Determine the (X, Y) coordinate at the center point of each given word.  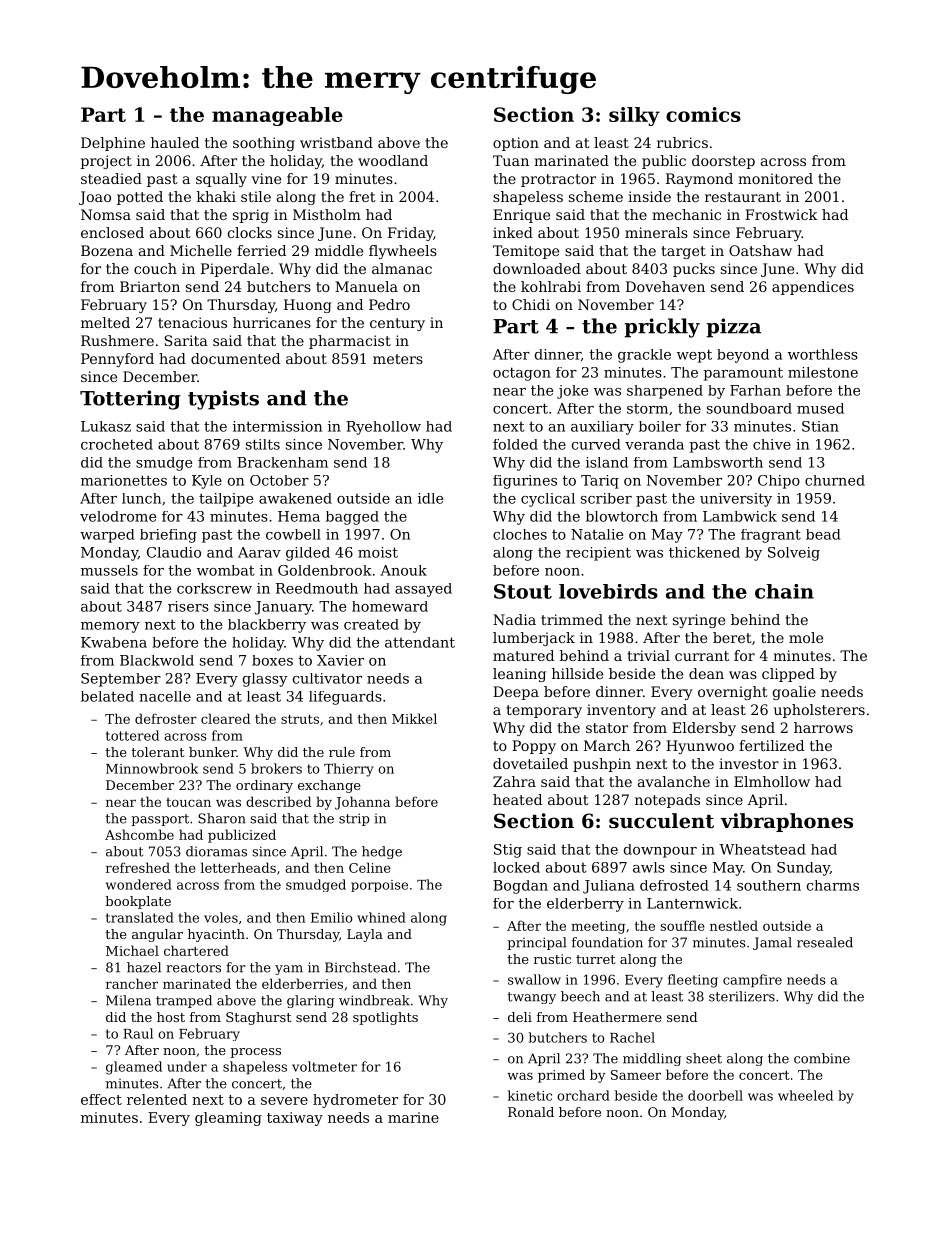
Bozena (107, 250)
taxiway (295, 1119)
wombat (225, 570)
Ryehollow (383, 428)
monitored (775, 178)
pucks (694, 270)
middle (339, 250)
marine (413, 1117)
